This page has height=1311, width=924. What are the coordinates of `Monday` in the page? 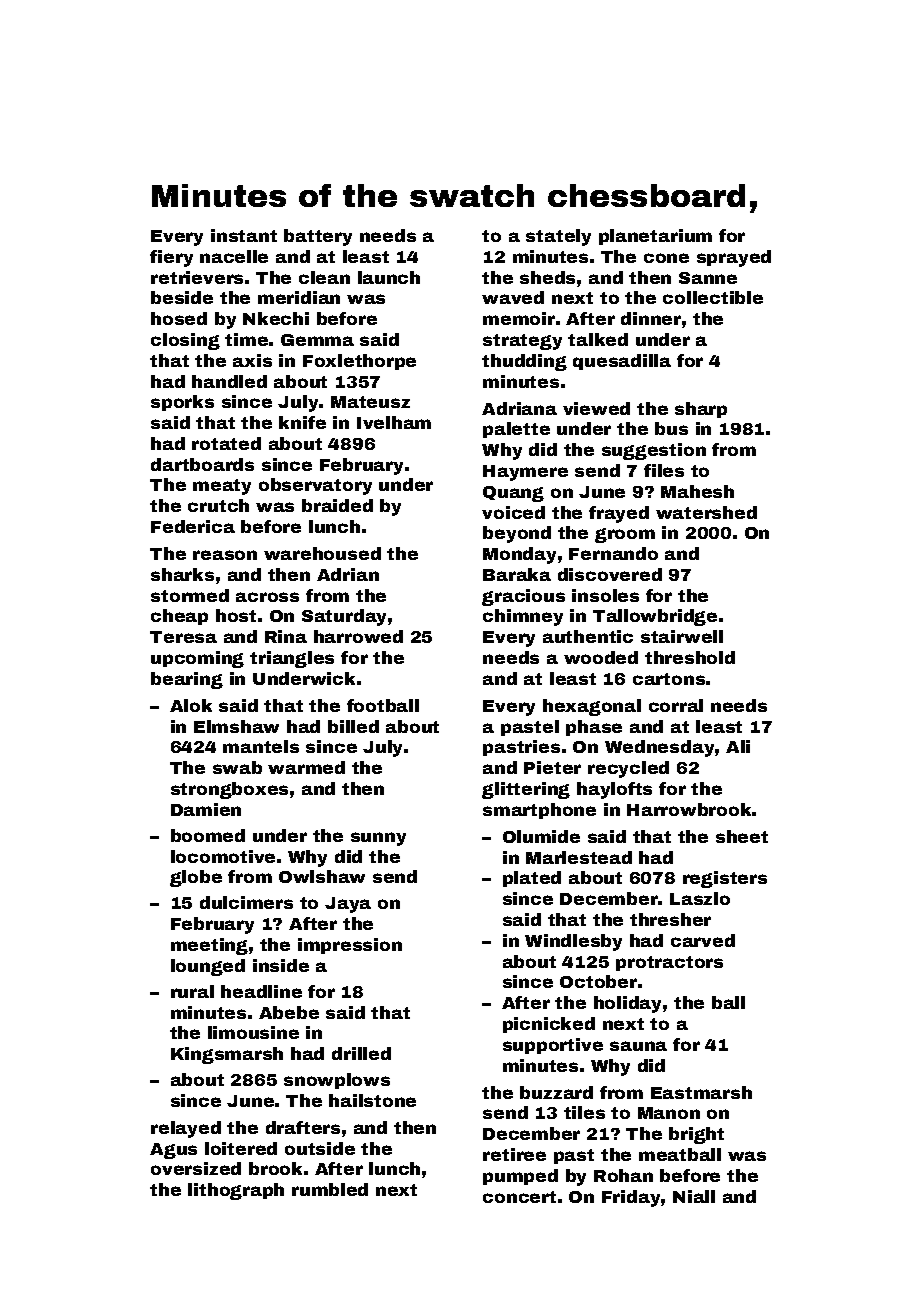 It's located at (519, 555).
